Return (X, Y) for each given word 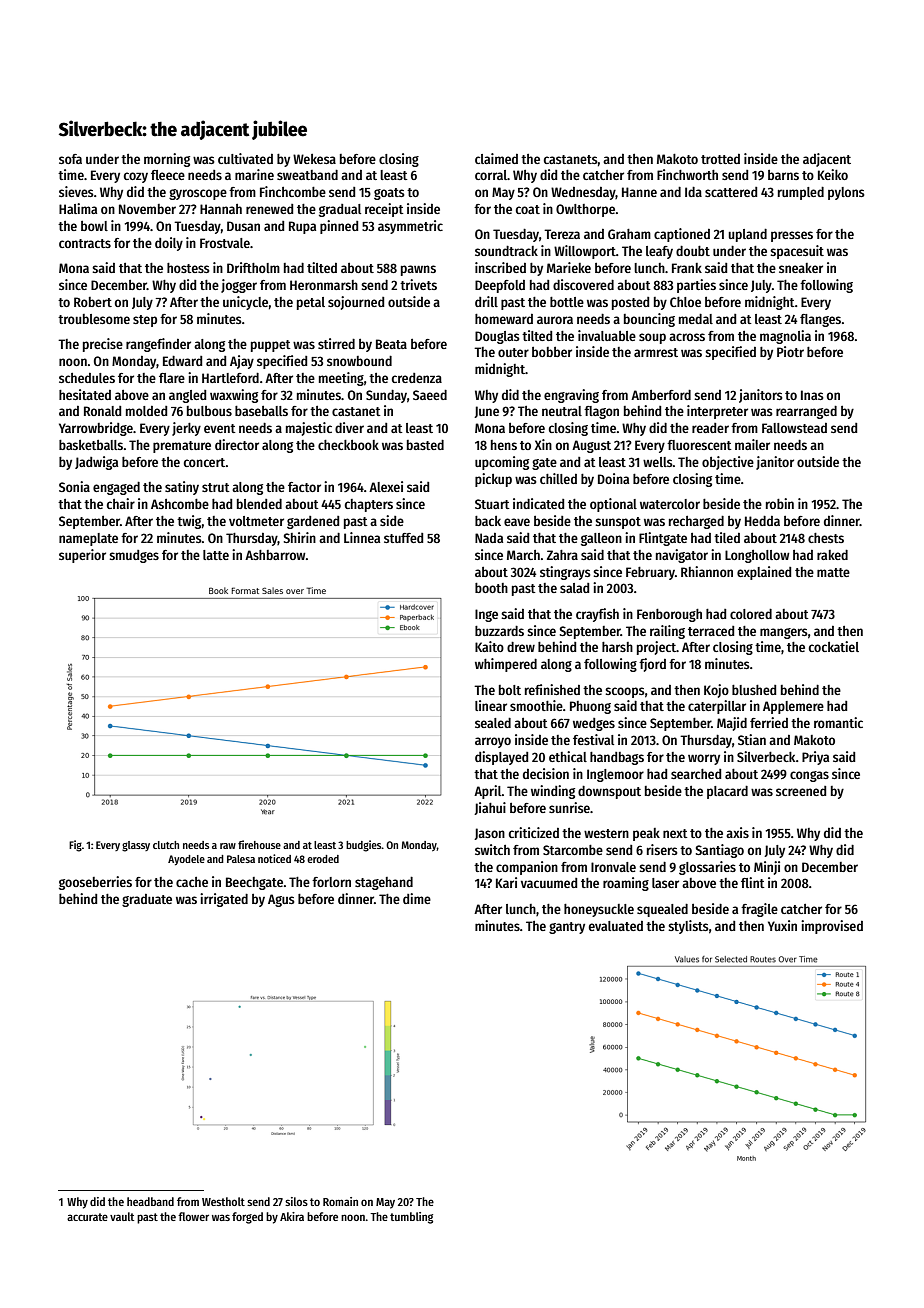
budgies (364, 846)
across (687, 337)
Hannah (221, 209)
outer (513, 352)
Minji (767, 868)
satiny (182, 488)
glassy (136, 846)
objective (728, 463)
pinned (339, 227)
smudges (134, 556)
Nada (489, 538)
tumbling (411, 1218)
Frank (687, 268)
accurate (87, 1217)
